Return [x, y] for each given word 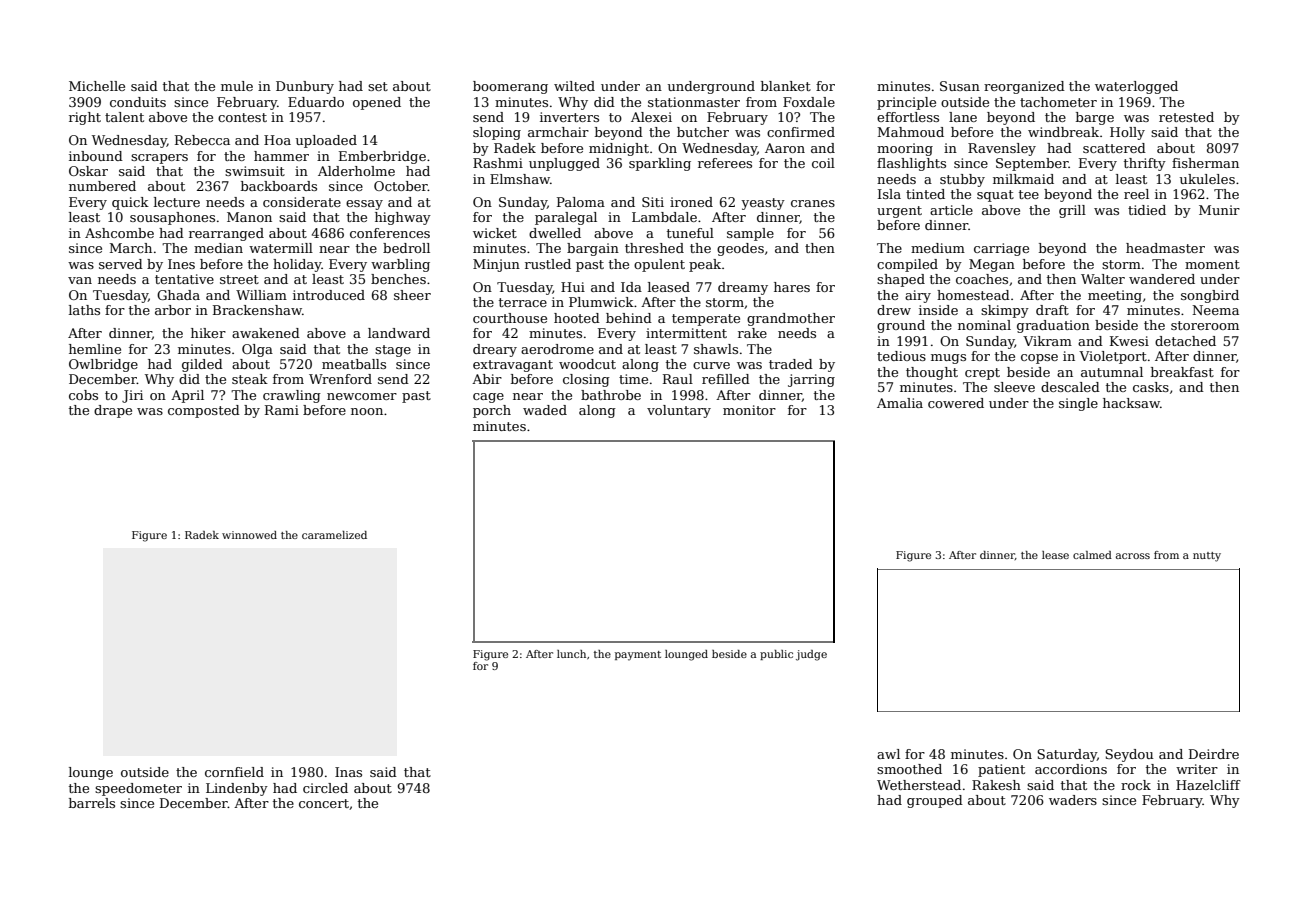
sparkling [660, 164]
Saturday [1067, 755]
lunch [571, 654]
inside [938, 310]
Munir [1219, 210]
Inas [348, 772]
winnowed [249, 535]
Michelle [97, 86]
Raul [678, 379]
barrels [92, 803]
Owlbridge [103, 365]
